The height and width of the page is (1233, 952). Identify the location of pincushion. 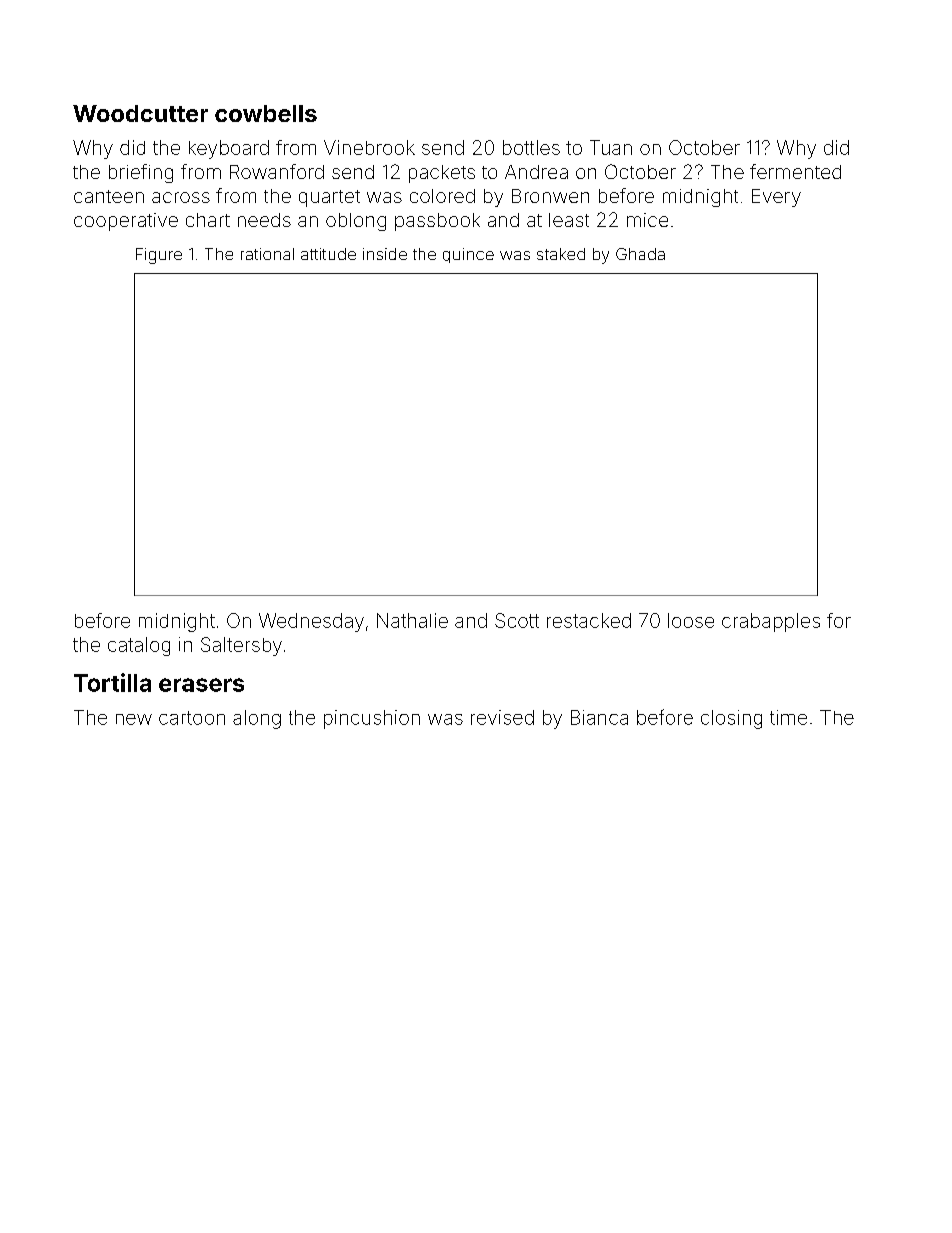
(372, 719).
